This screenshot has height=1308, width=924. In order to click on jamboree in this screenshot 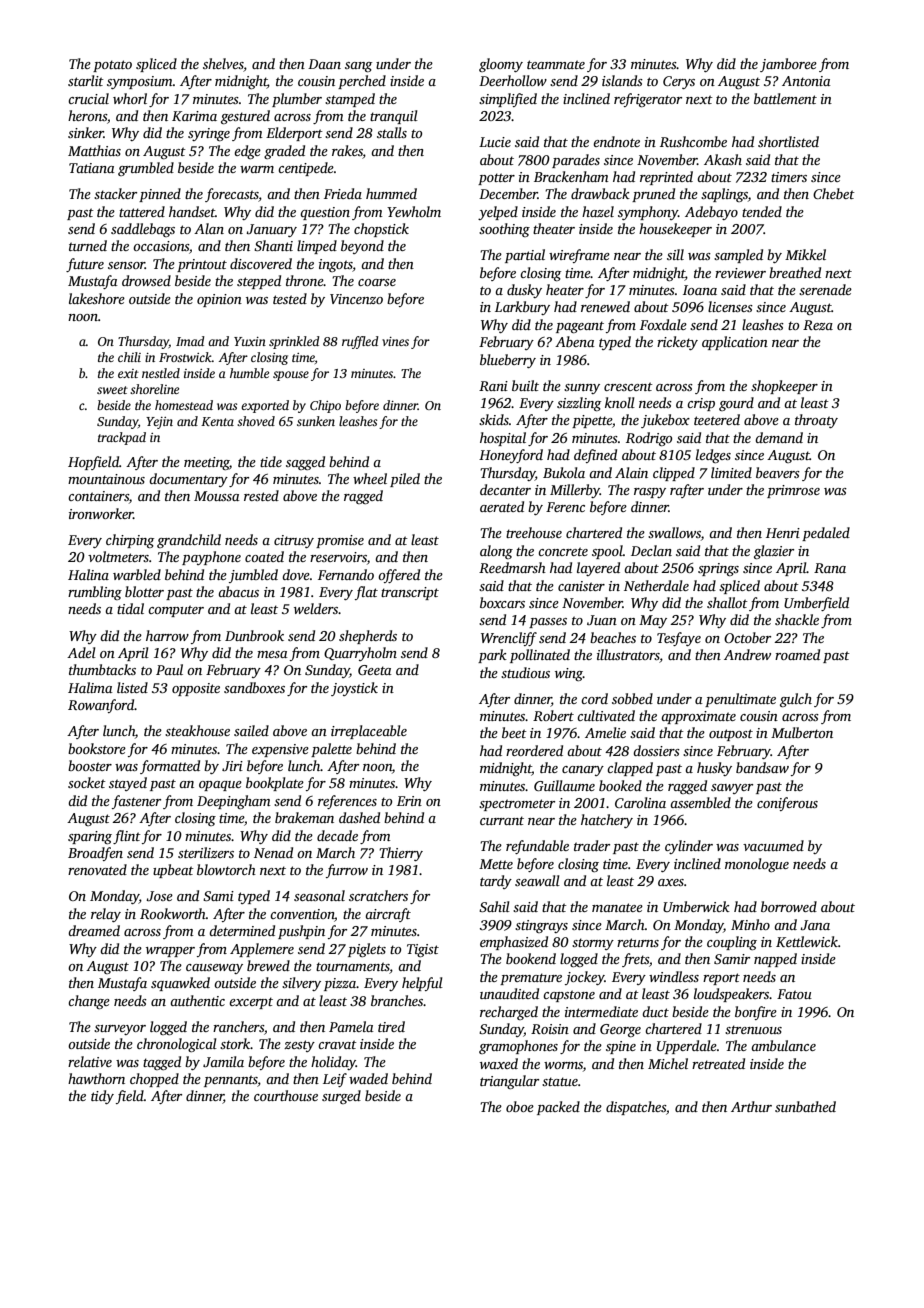, I will do `click(788, 65)`.
